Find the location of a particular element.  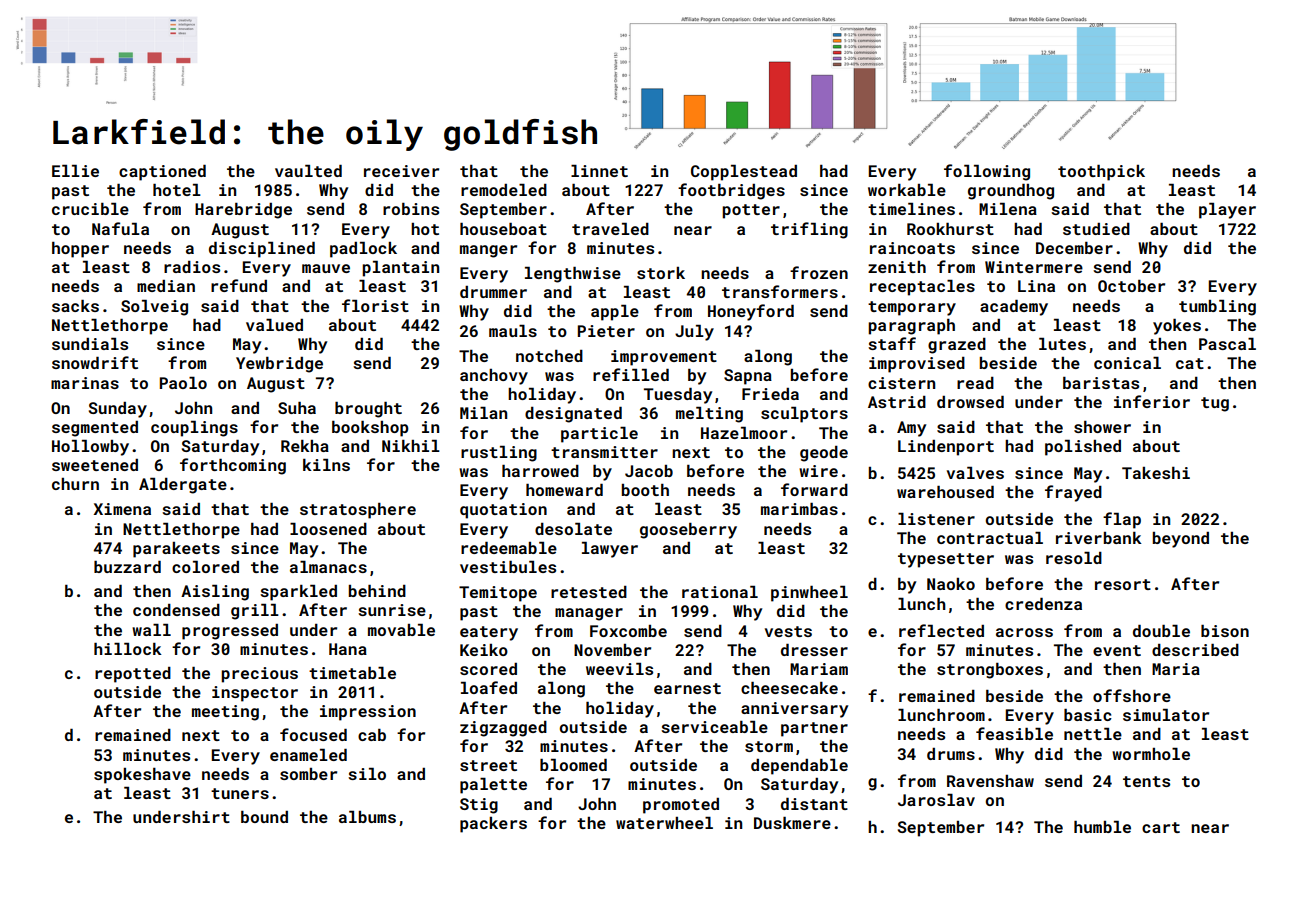

Ellie is located at coordinates (75, 171).
